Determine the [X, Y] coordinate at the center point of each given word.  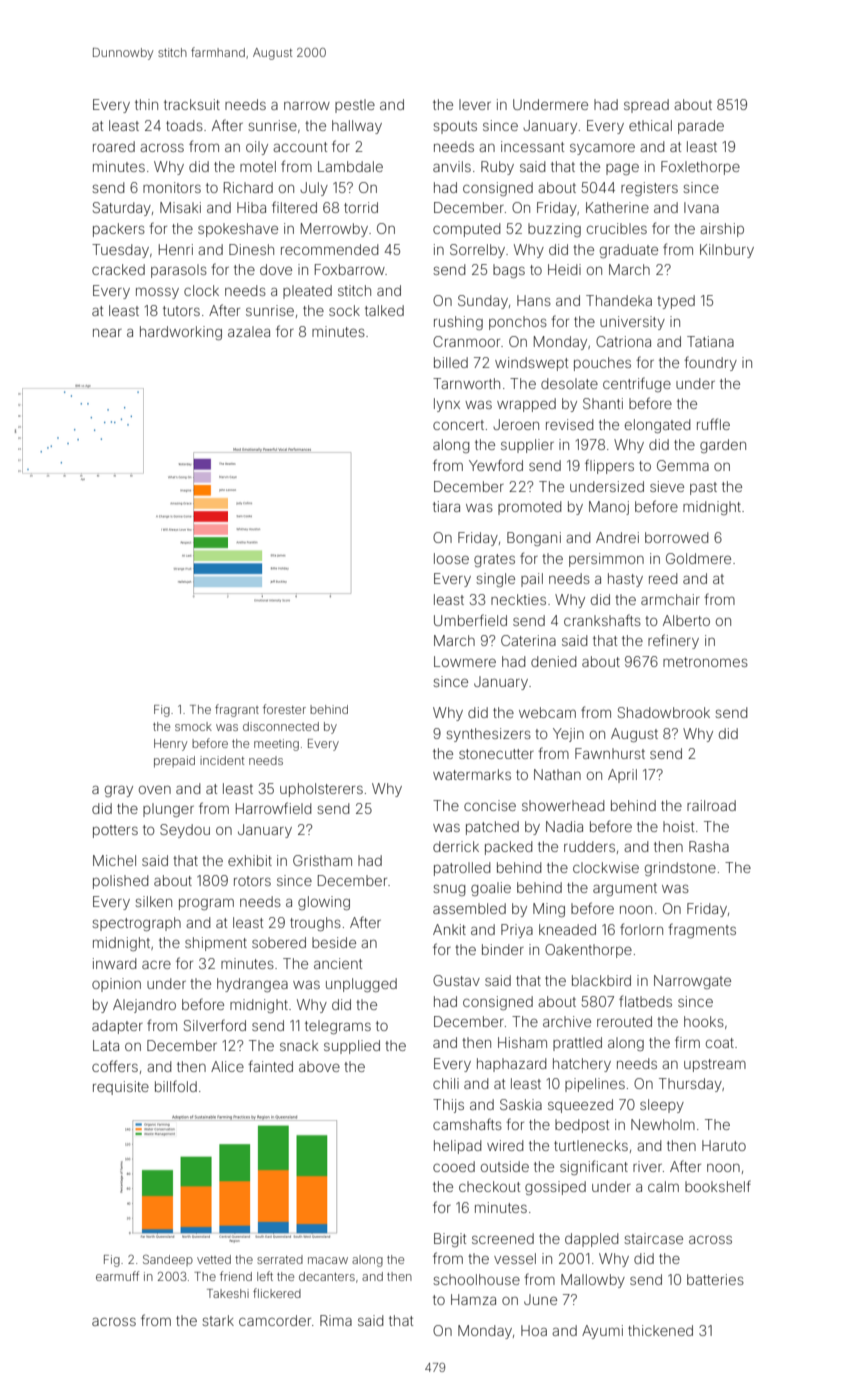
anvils [452, 166]
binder [503, 949]
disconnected [281, 726]
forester [284, 709]
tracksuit [192, 104]
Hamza [473, 1299]
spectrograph [136, 924]
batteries [715, 1279]
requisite [121, 1088]
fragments [702, 930]
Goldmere [698, 558]
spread [646, 106]
